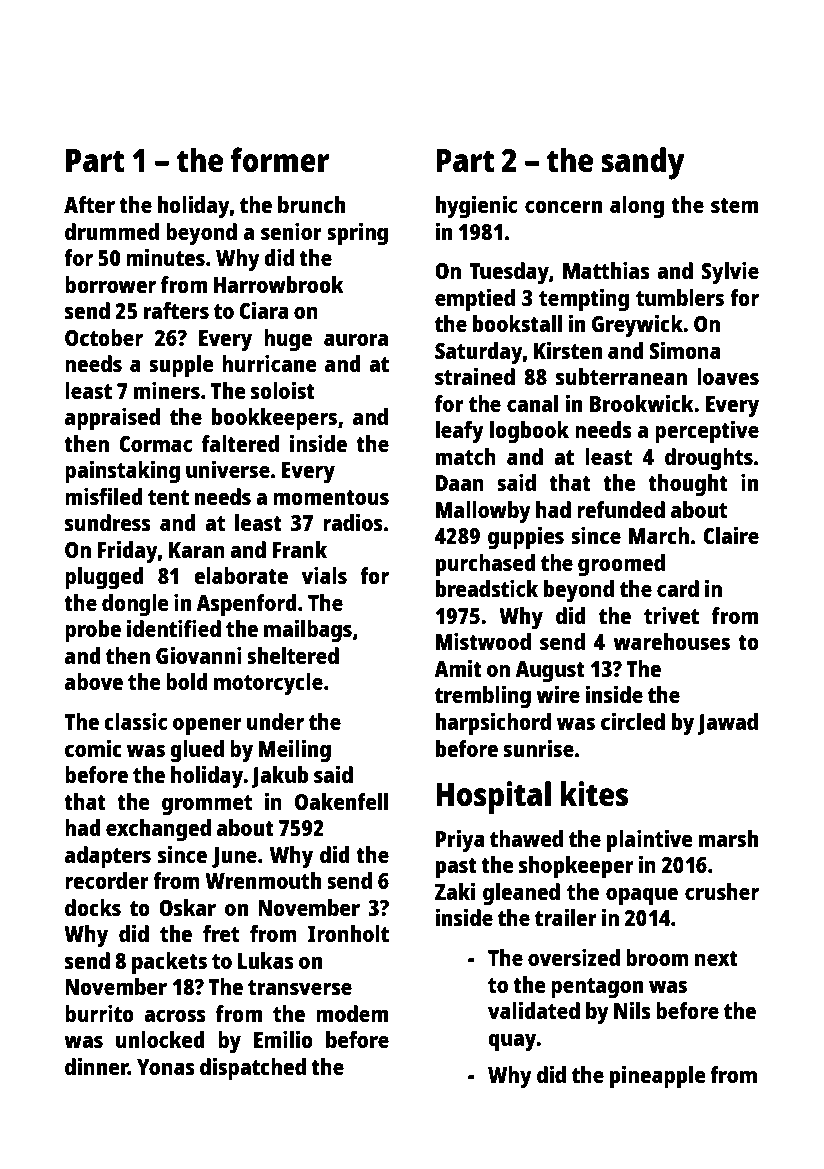 The height and width of the screenshot is (1169, 824). I want to click on October, so click(104, 337).
